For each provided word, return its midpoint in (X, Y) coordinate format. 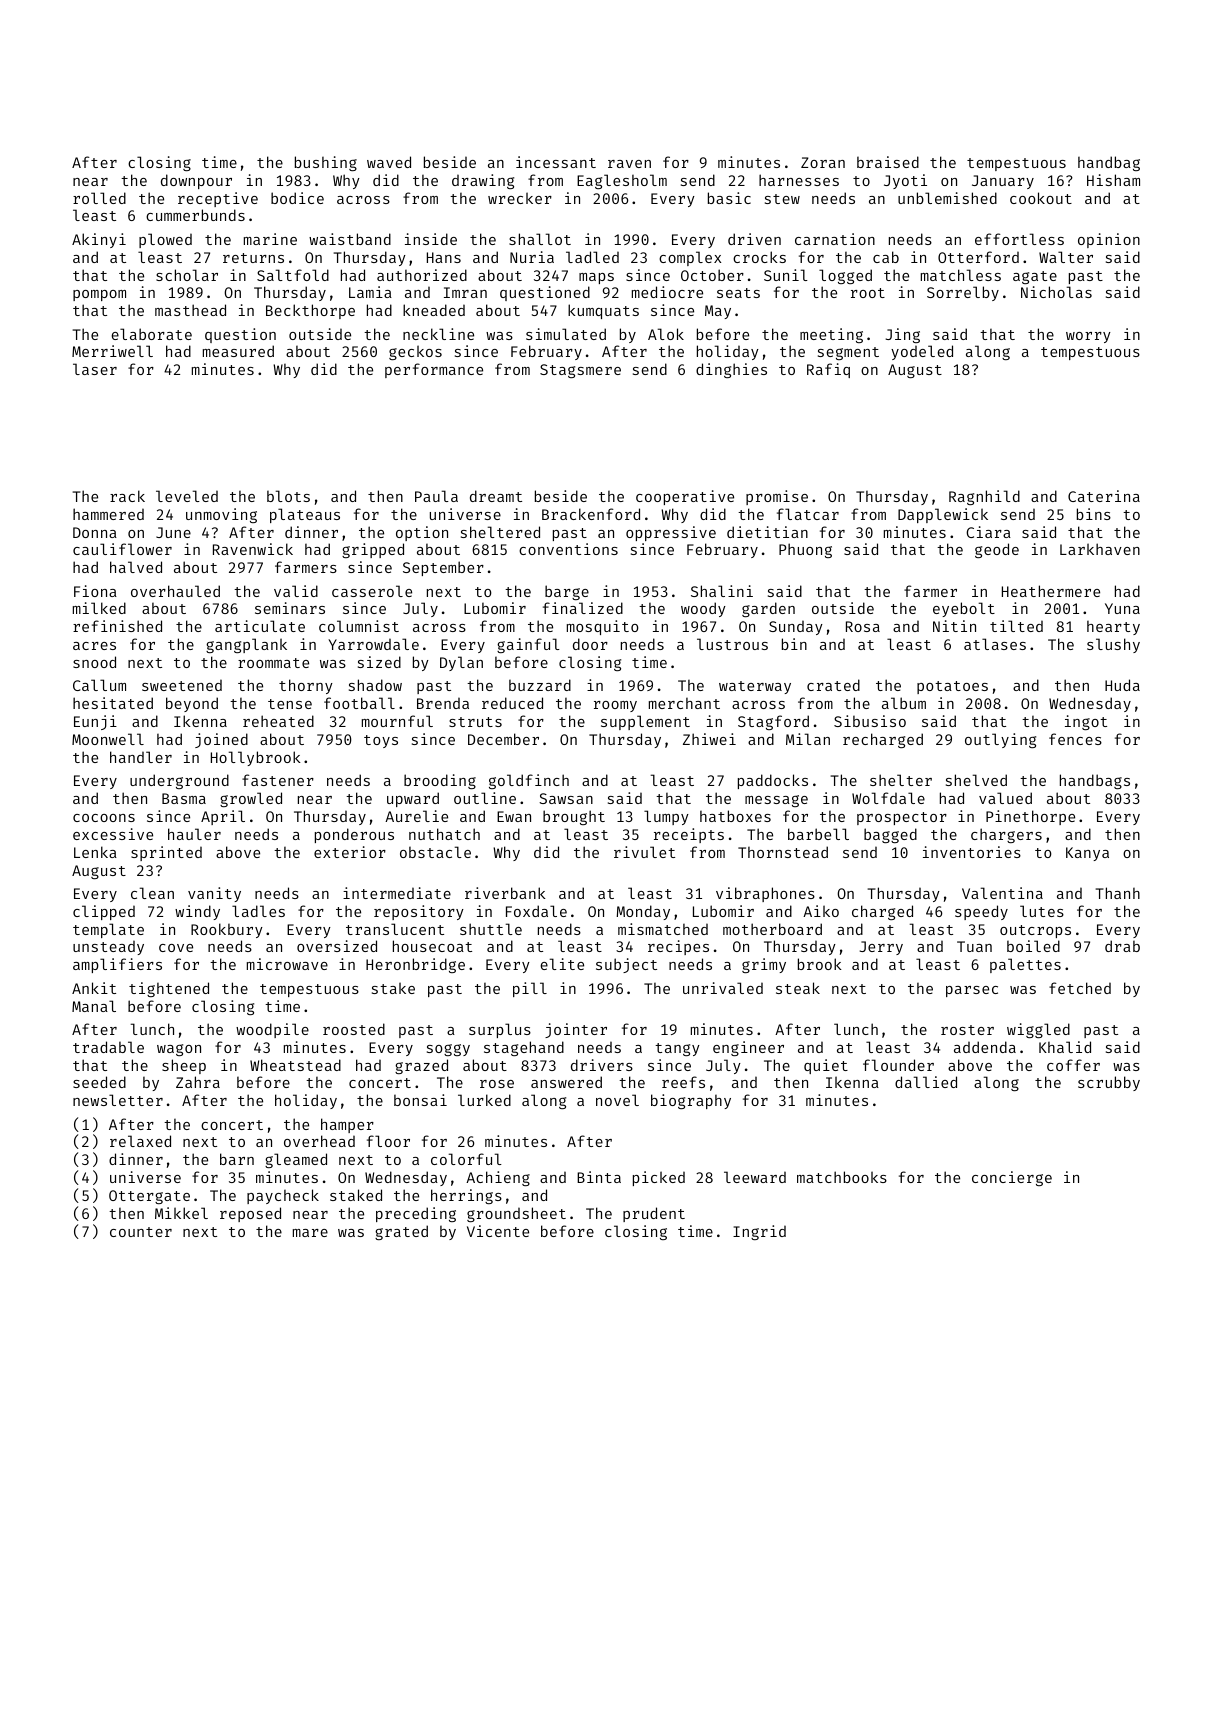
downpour (196, 181)
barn (237, 1159)
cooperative (685, 497)
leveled (187, 496)
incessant (556, 162)
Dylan (461, 663)
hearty (1113, 628)
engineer (748, 1048)
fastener (278, 780)
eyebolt (964, 609)
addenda (985, 1047)
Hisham (1113, 180)
